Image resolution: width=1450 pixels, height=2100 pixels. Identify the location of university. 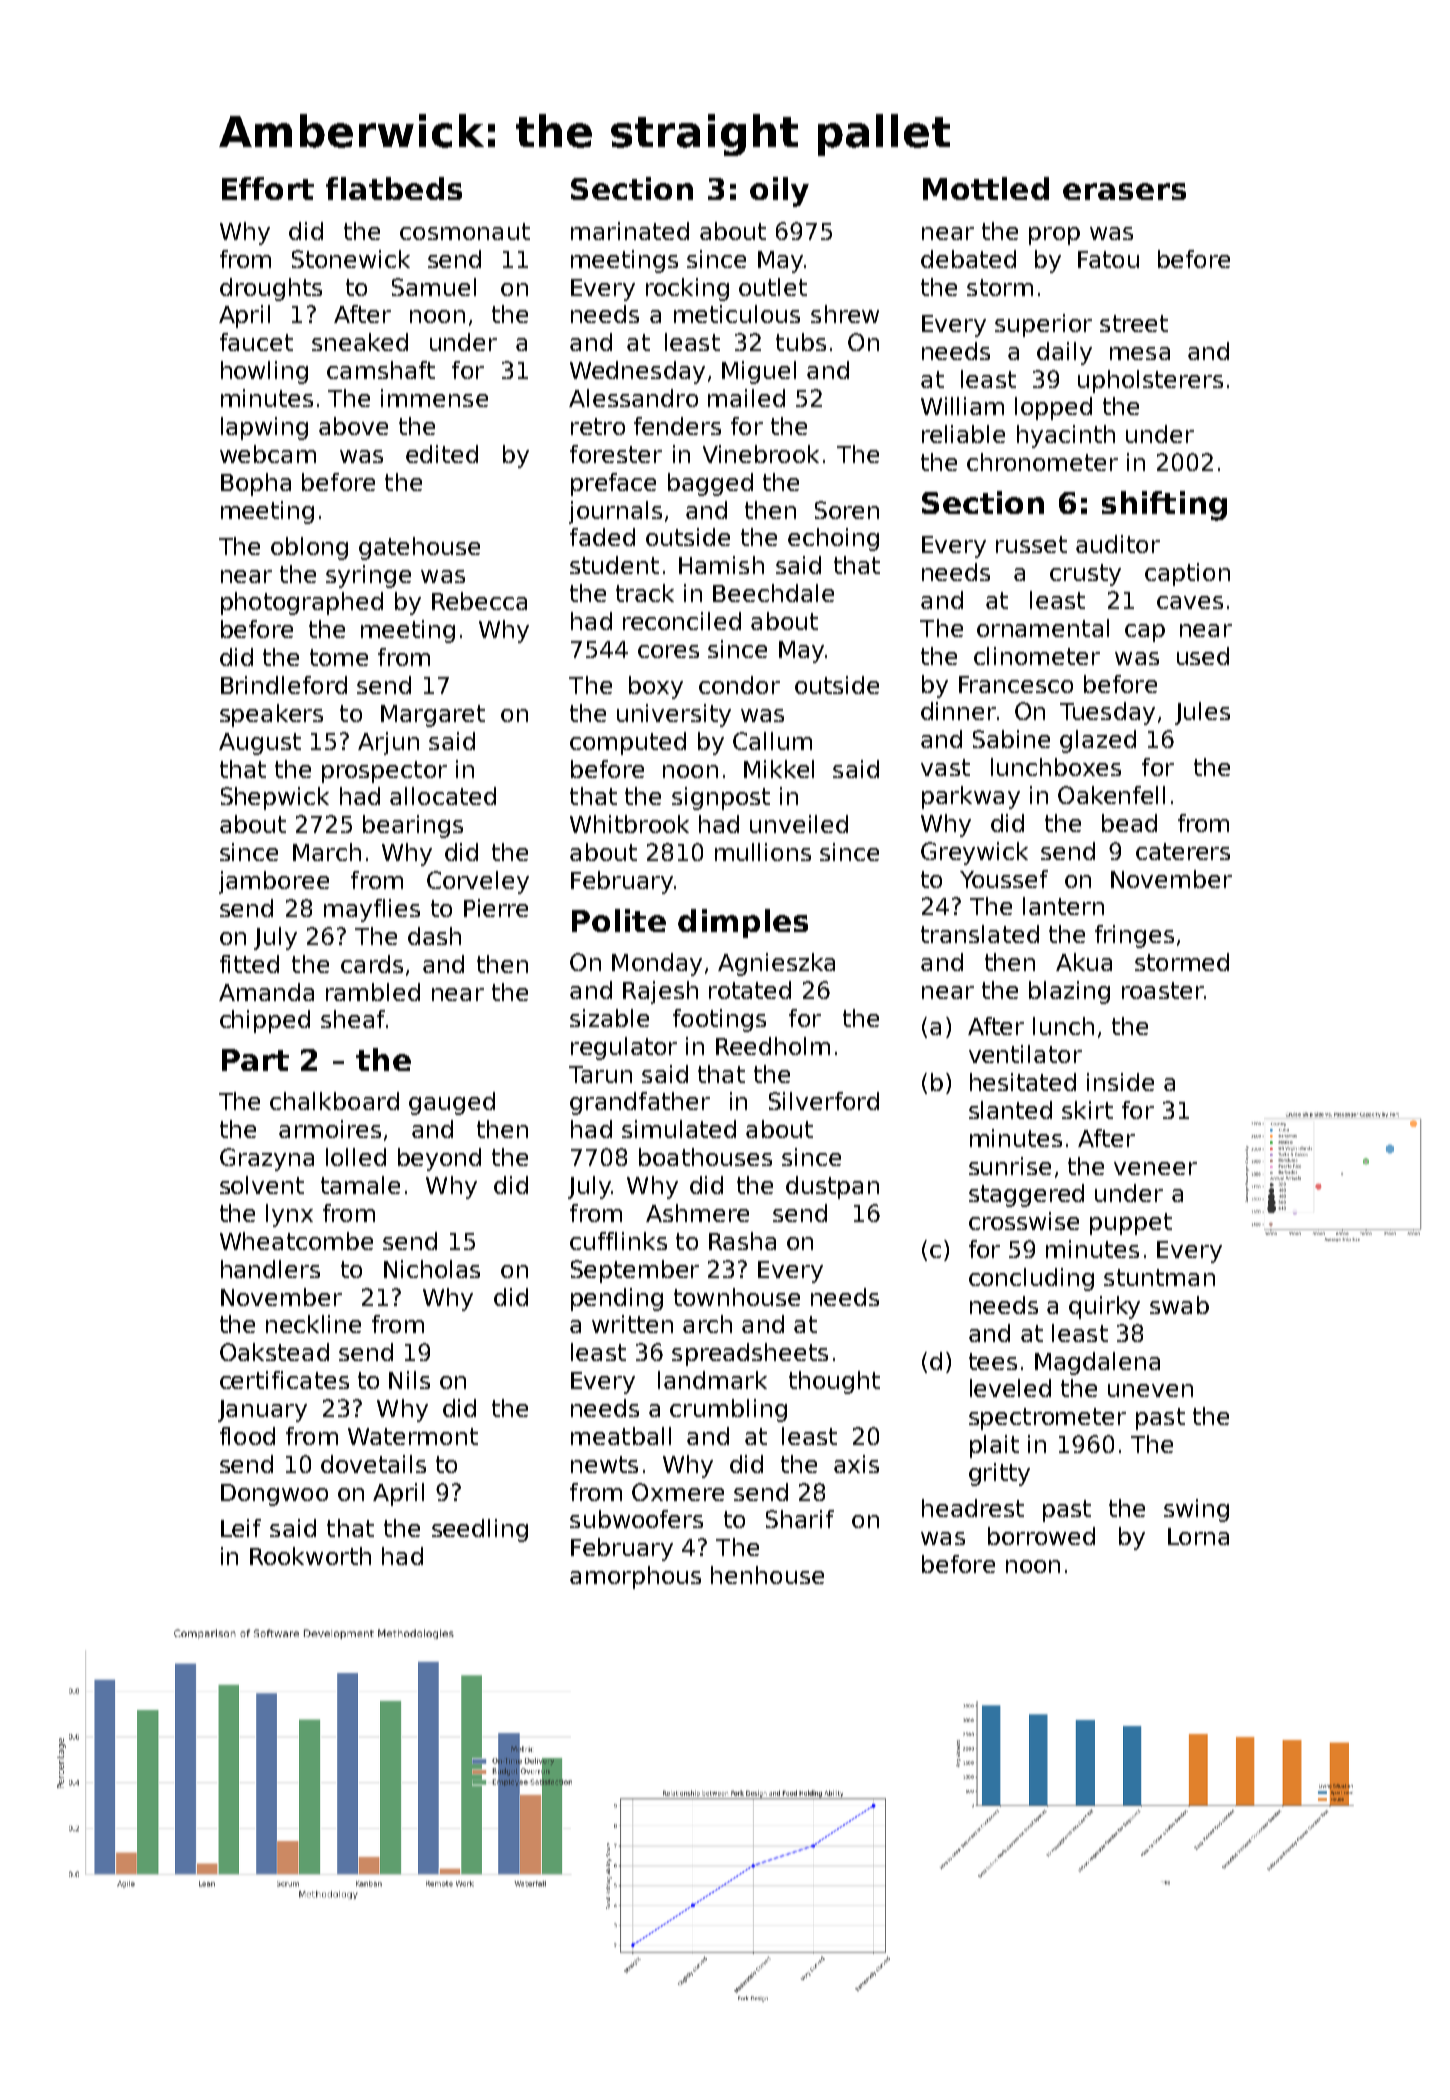
(674, 715).
